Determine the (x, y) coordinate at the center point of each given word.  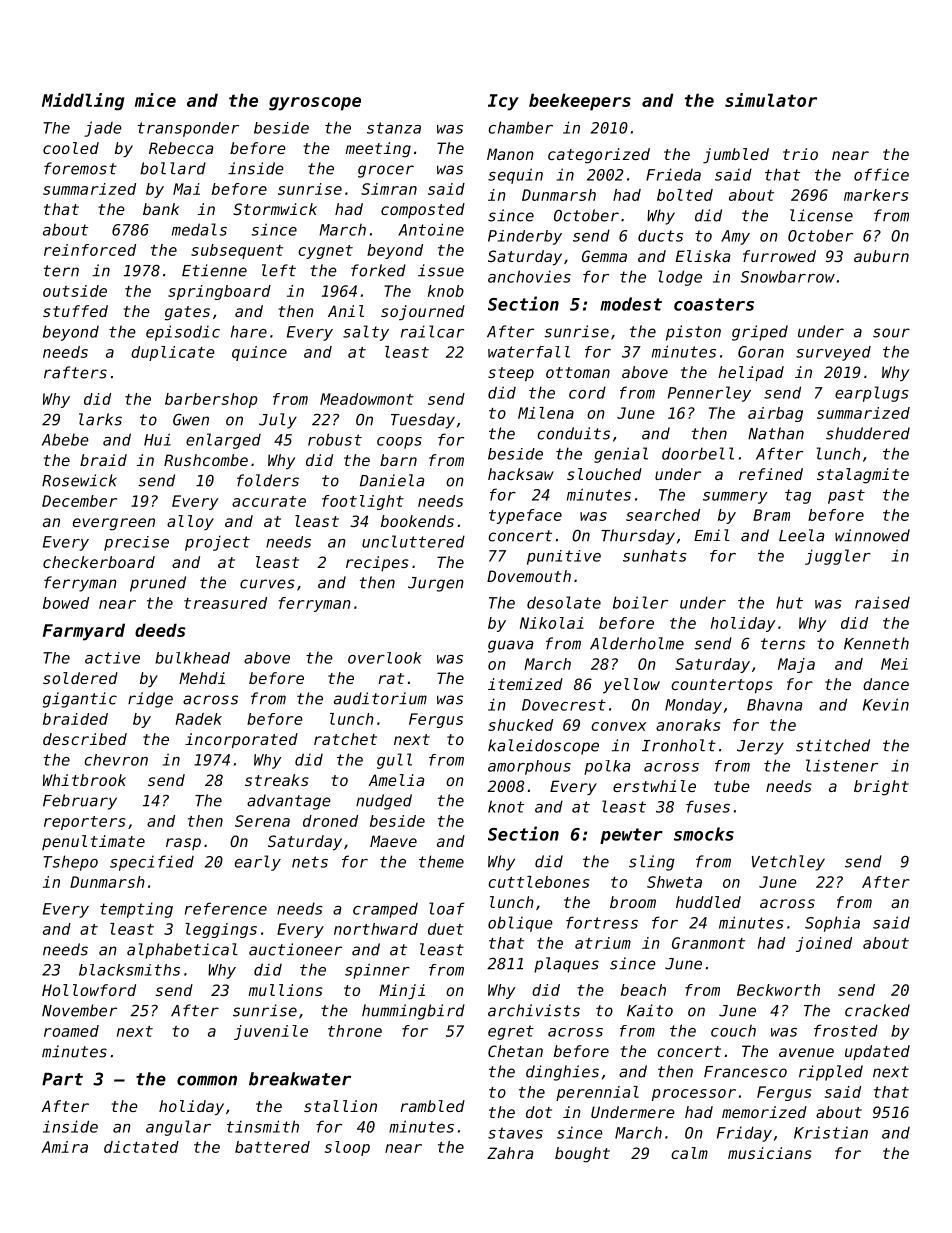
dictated (141, 1147)
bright (881, 788)
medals (199, 229)
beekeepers (580, 102)
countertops (722, 686)
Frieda (673, 174)
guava (510, 646)
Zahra (510, 1153)
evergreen (114, 524)
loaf (447, 908)
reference (226, 908)
